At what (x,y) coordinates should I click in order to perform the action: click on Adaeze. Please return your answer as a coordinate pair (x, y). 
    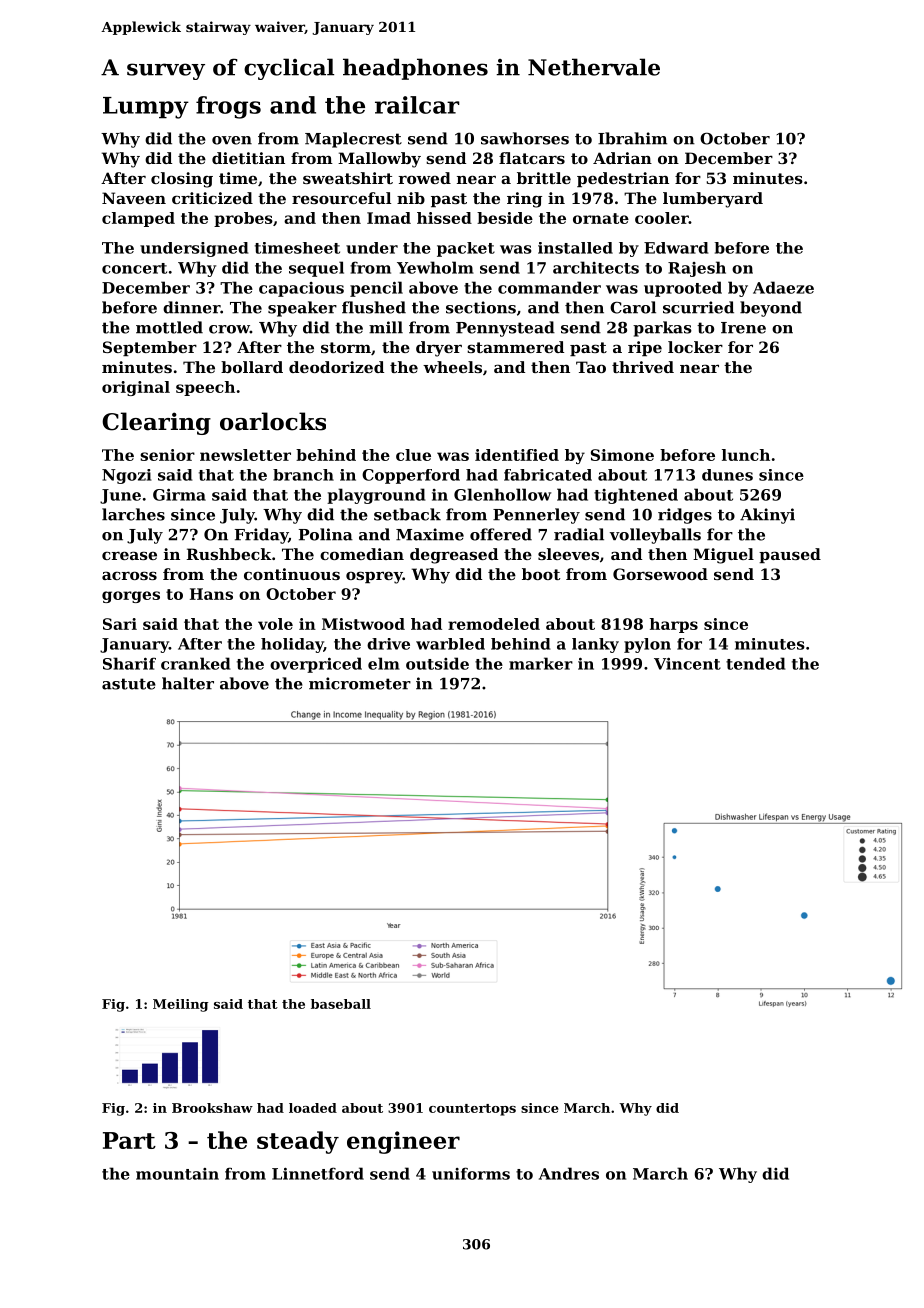
    Looking at the image, I should click on (783, 287).
